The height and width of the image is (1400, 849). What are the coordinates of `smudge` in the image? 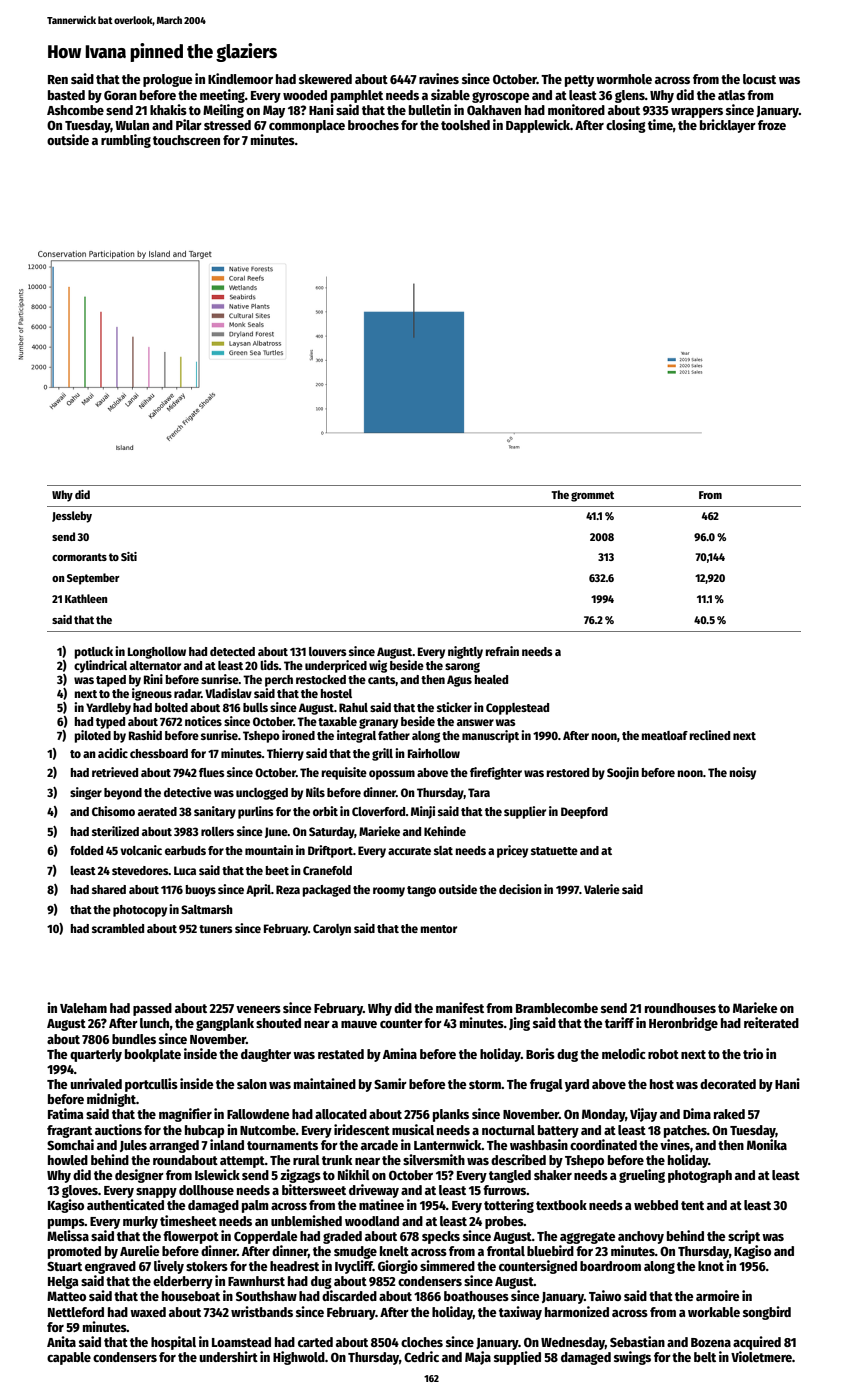 It's located at (355, 1252).
